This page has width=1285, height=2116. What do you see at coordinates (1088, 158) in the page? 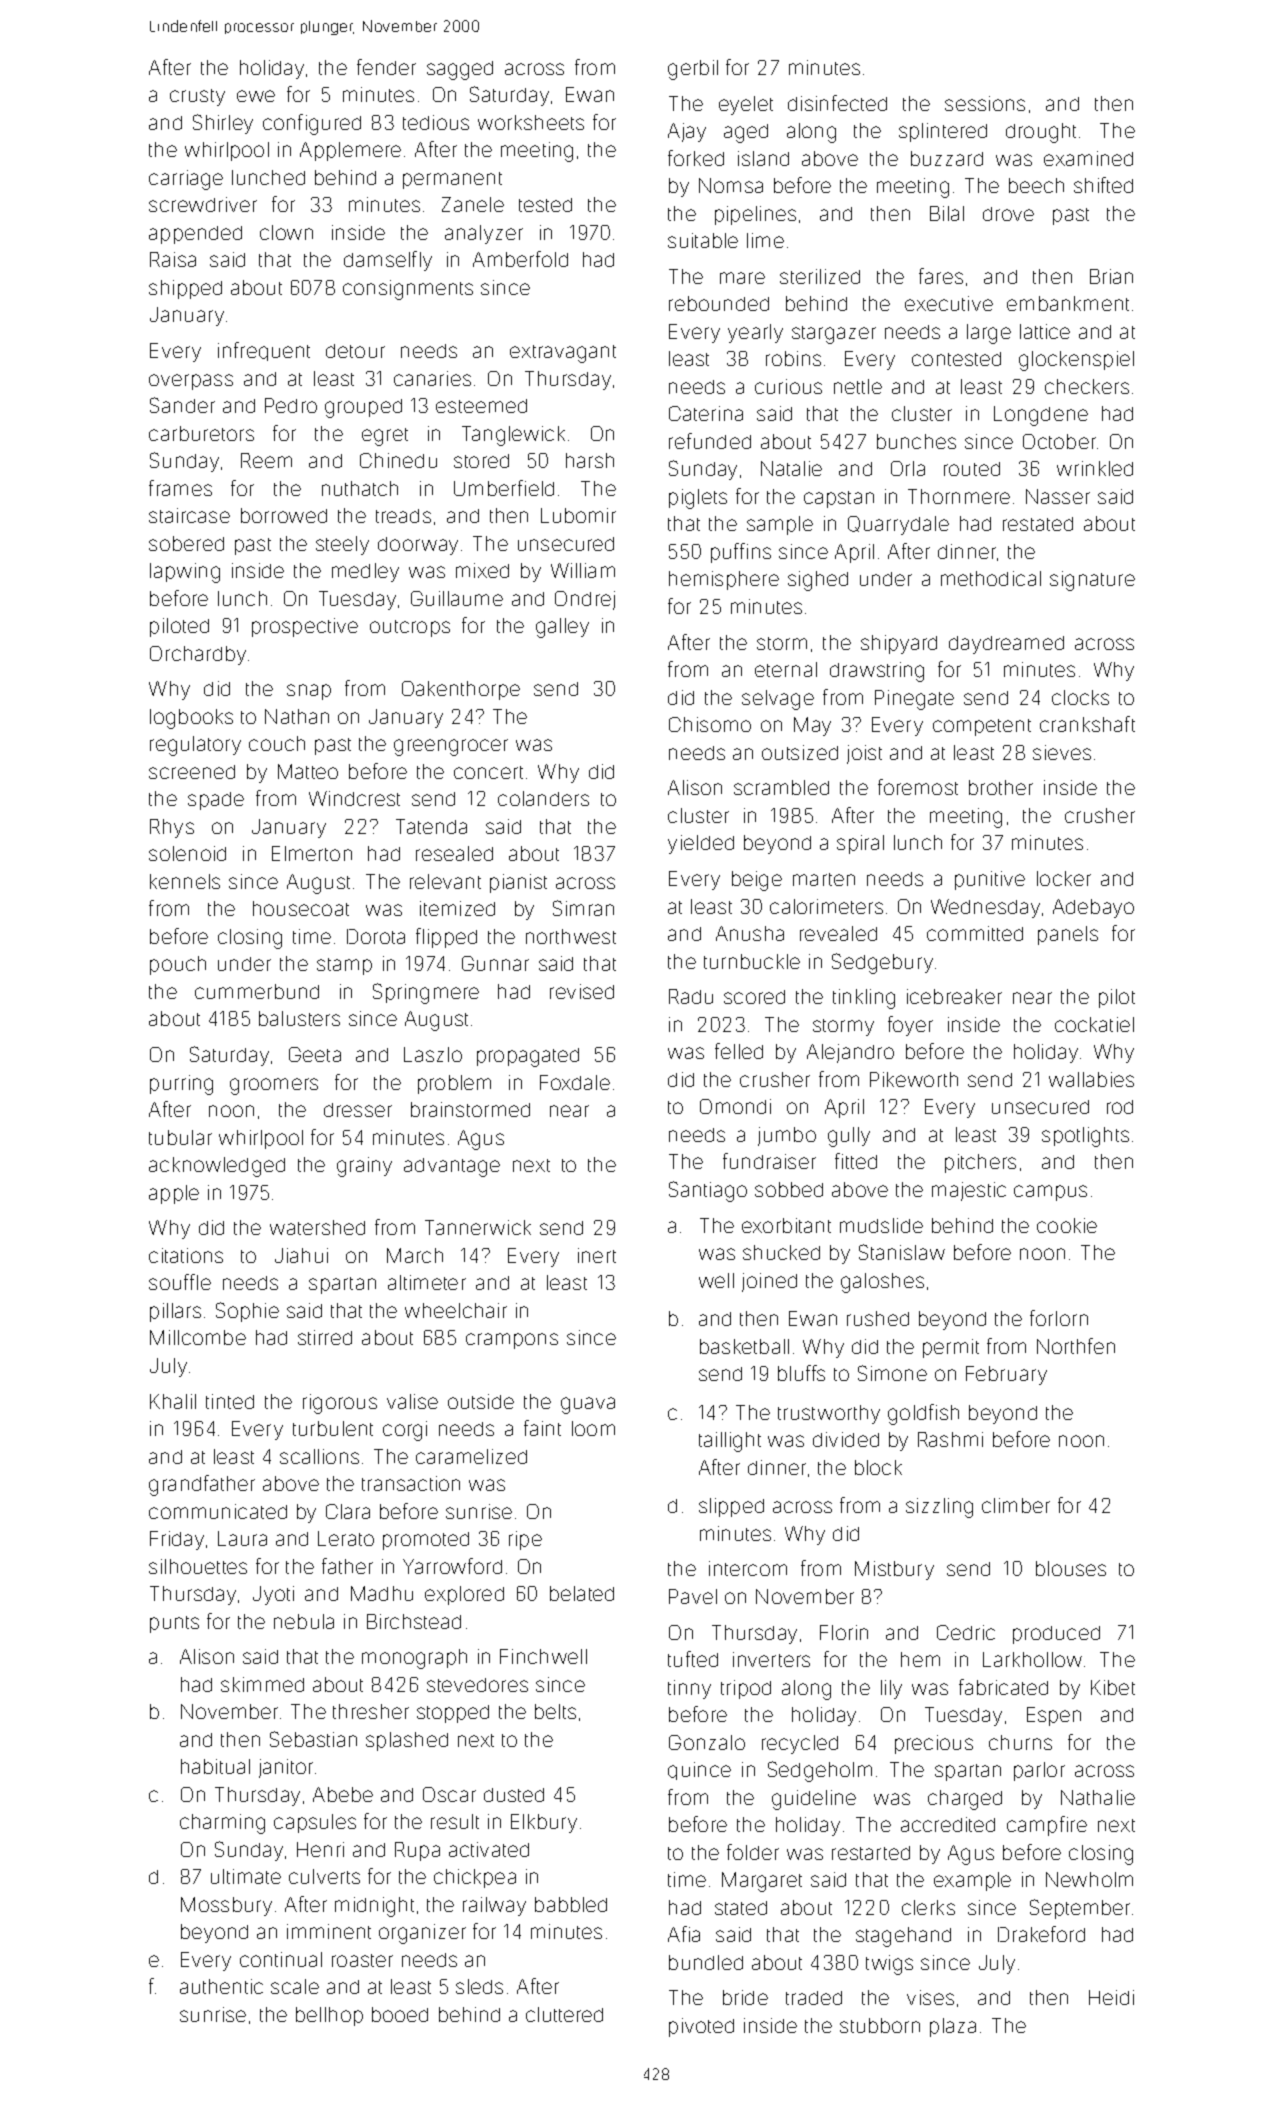
I see `examined` at bounding box center [1088, 158].
